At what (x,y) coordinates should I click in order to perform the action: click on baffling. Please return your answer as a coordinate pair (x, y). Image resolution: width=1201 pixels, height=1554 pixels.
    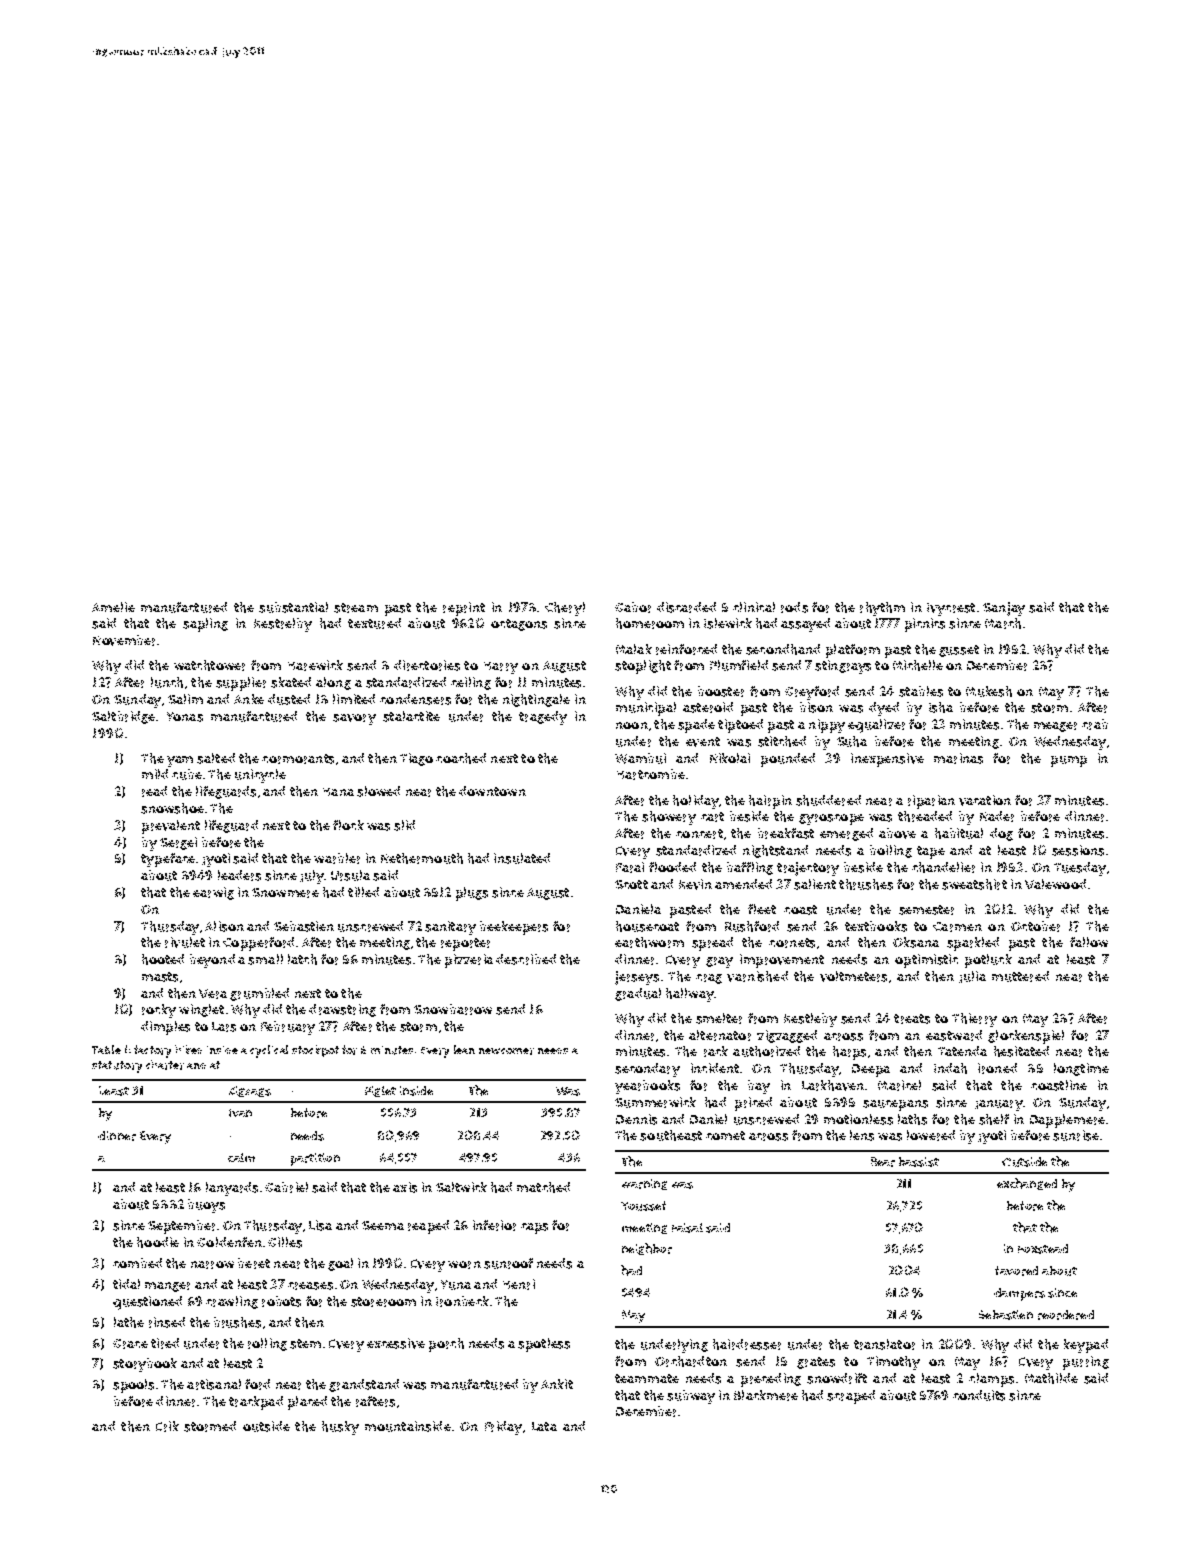
    Looking at the image, I should click on (750, 868).
